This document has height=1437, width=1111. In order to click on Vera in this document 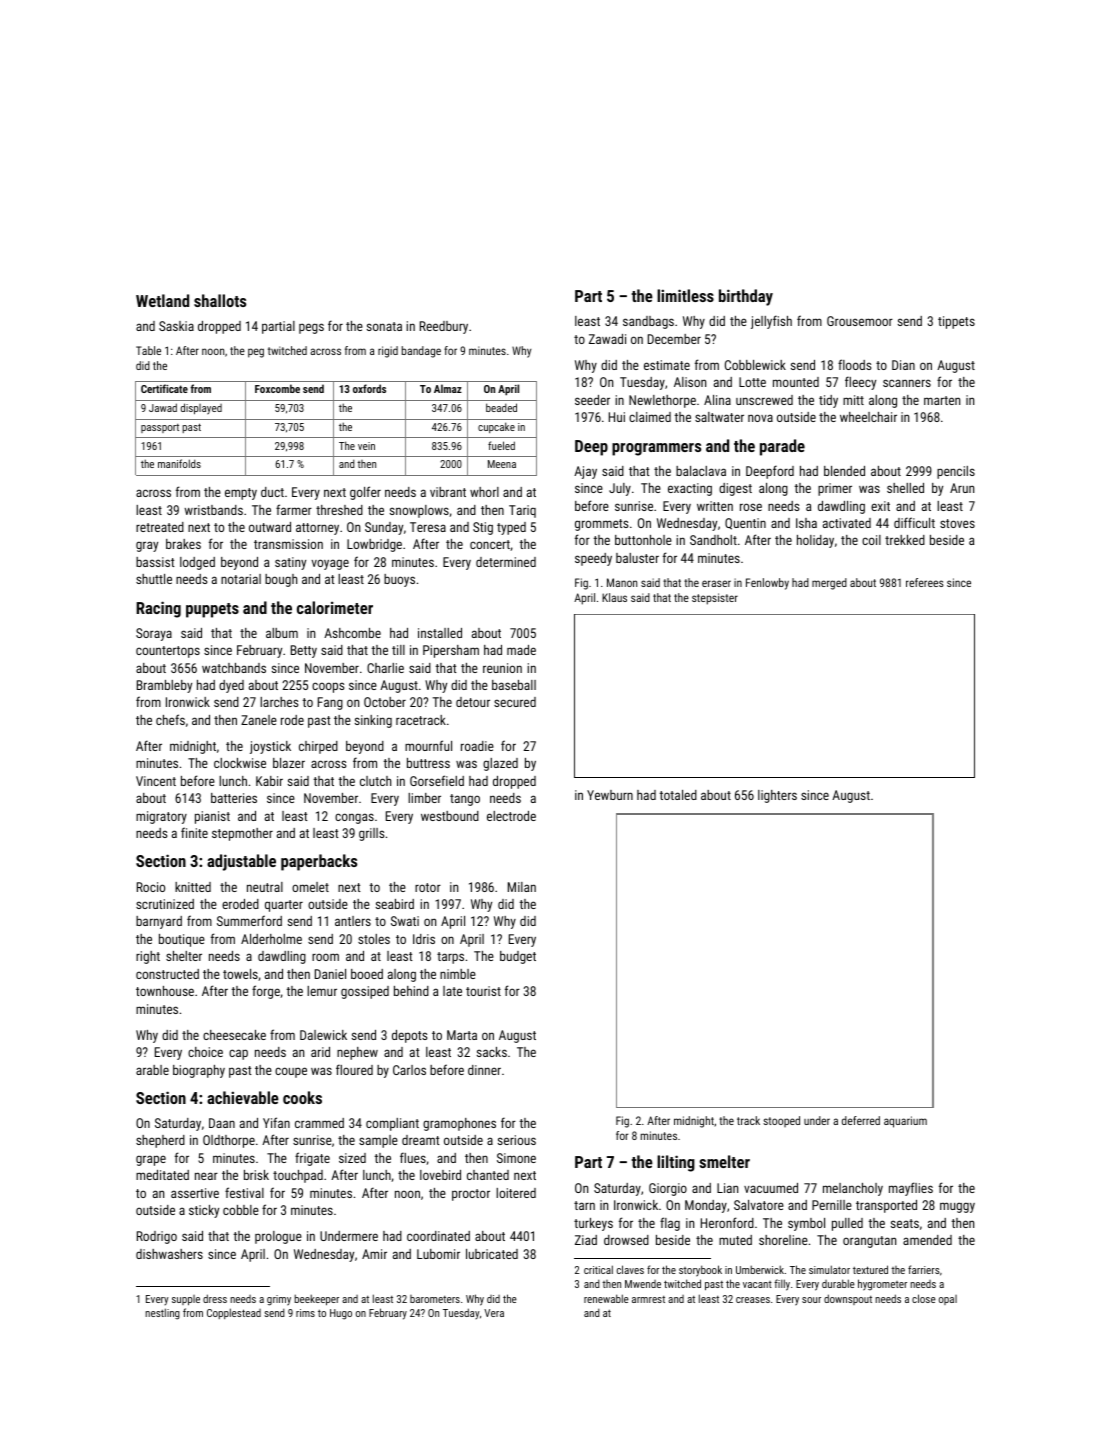, I will do `click(494, 1313)`.
